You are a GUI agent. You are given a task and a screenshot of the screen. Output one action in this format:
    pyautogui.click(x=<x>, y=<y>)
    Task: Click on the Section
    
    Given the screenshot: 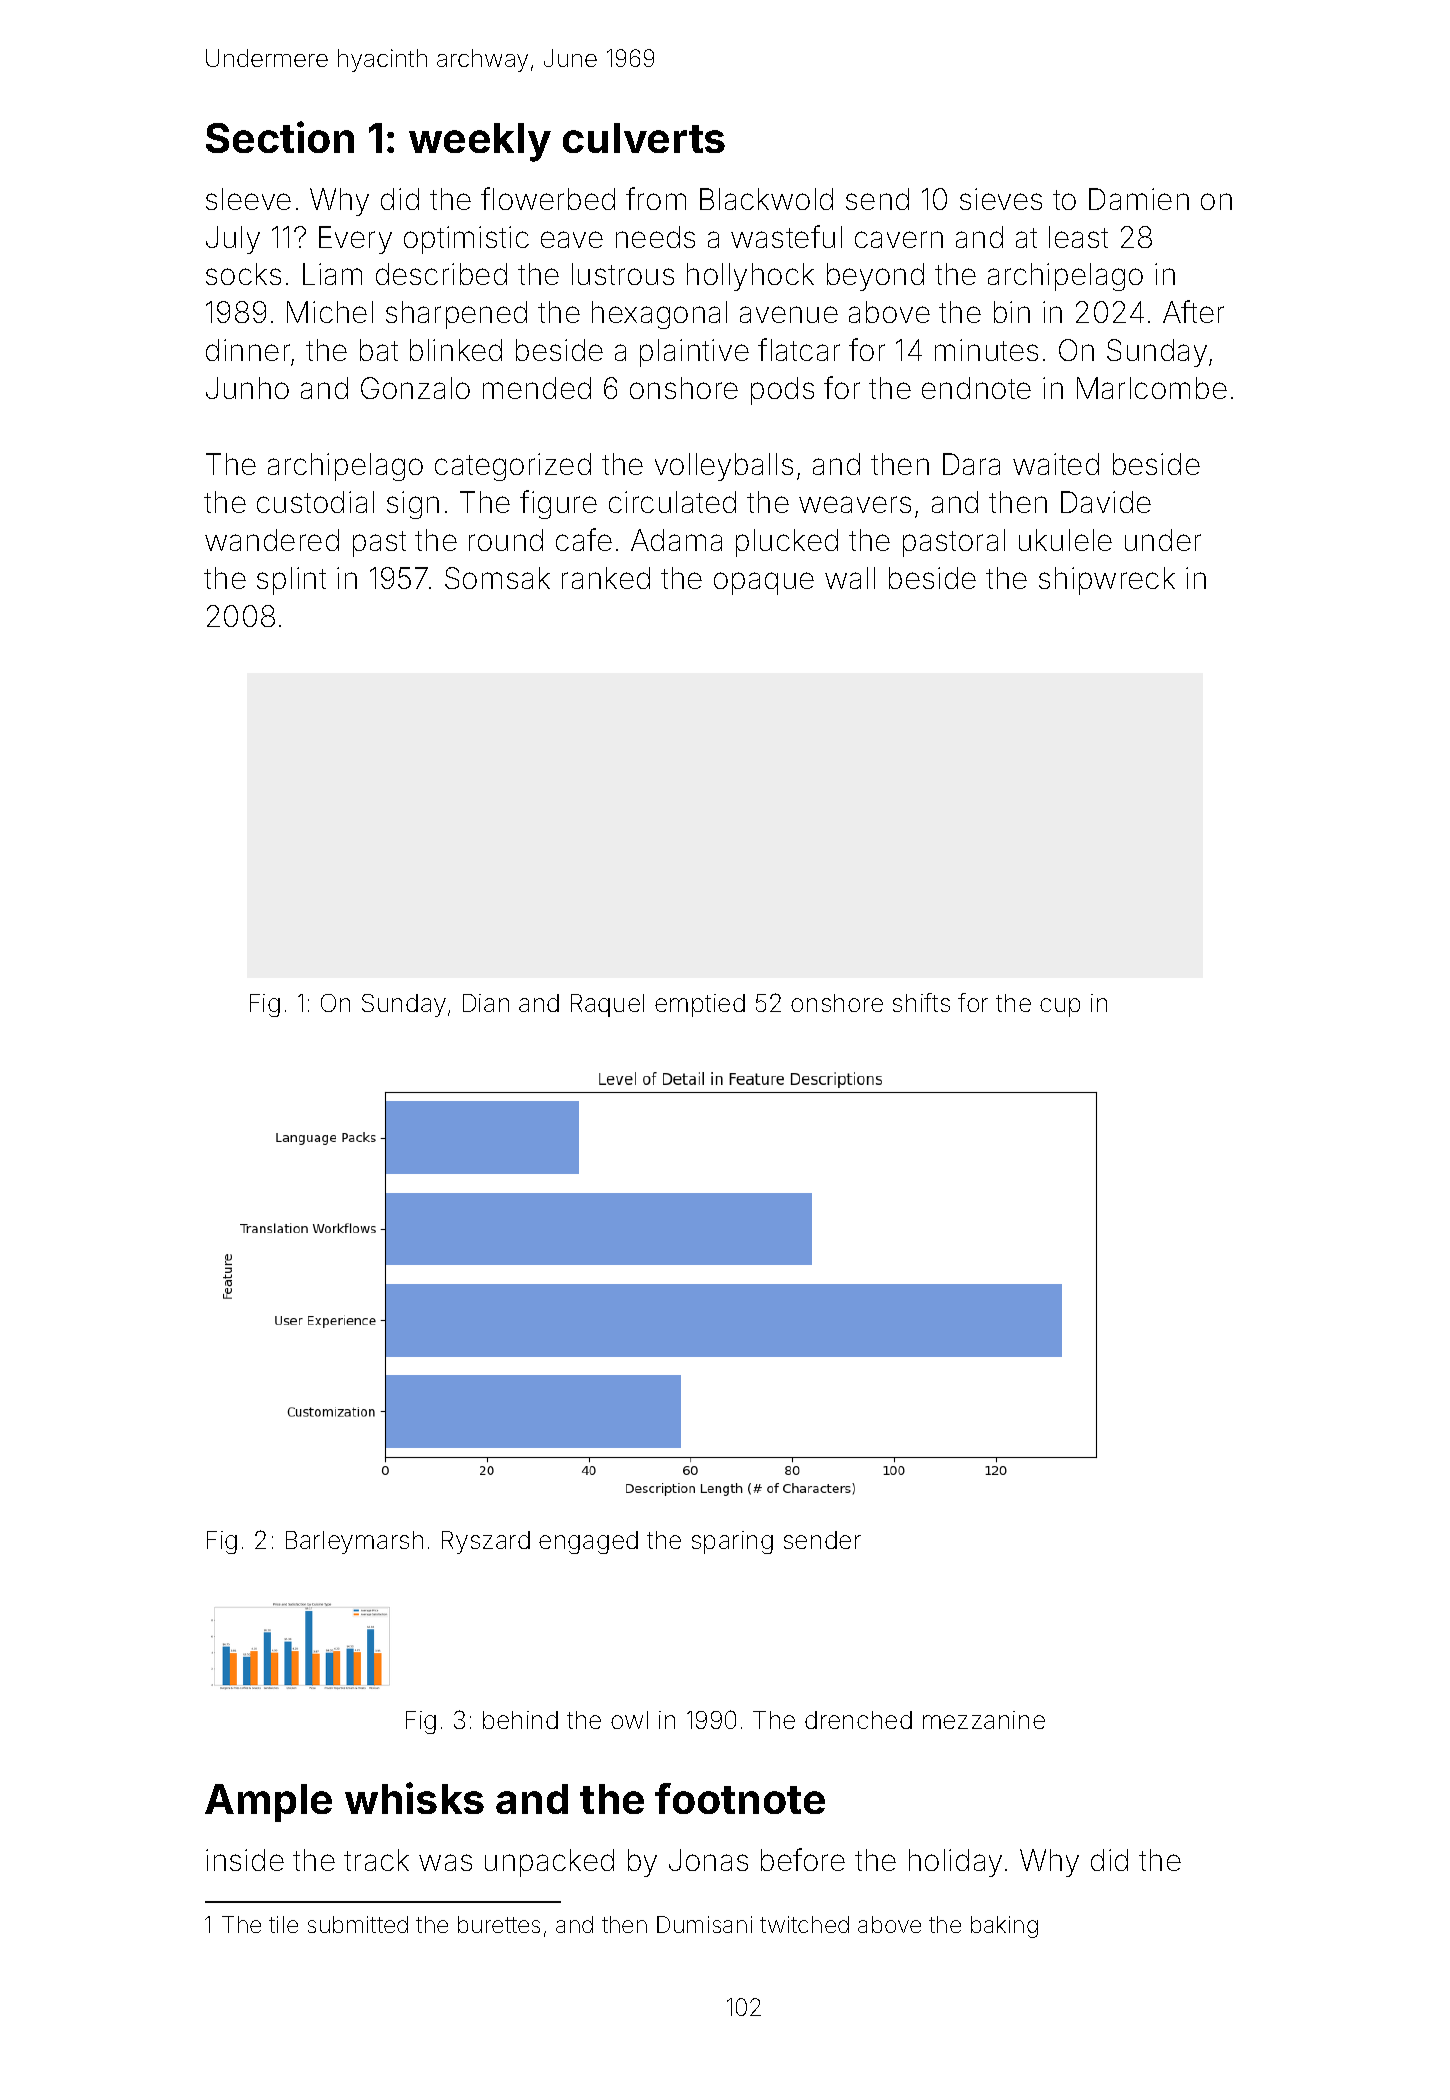 What is the action you would take?
    pyautogui.click(x=280, y=137)
